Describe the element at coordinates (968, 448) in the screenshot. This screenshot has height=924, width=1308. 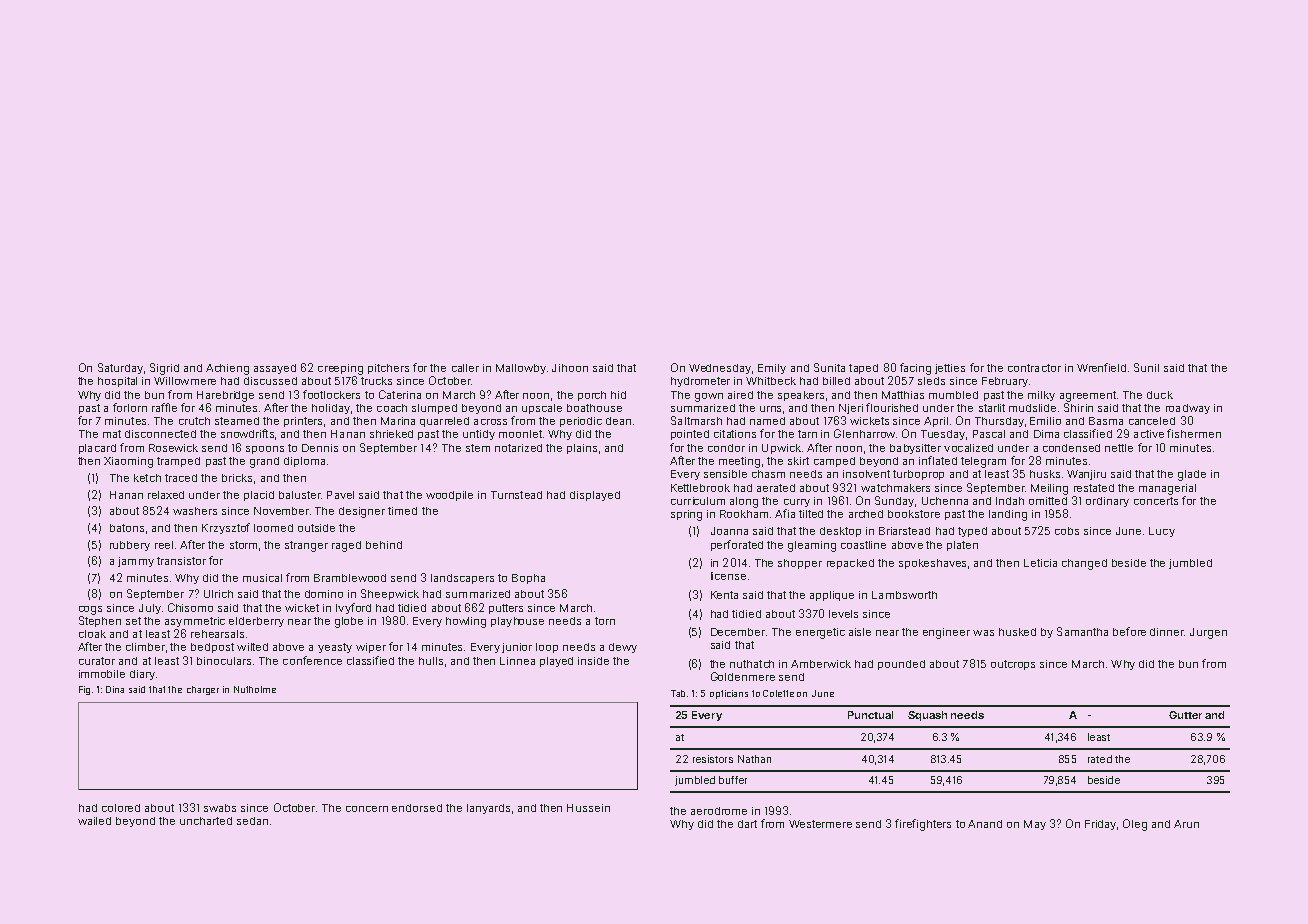
I see `vocalized` at that location.
